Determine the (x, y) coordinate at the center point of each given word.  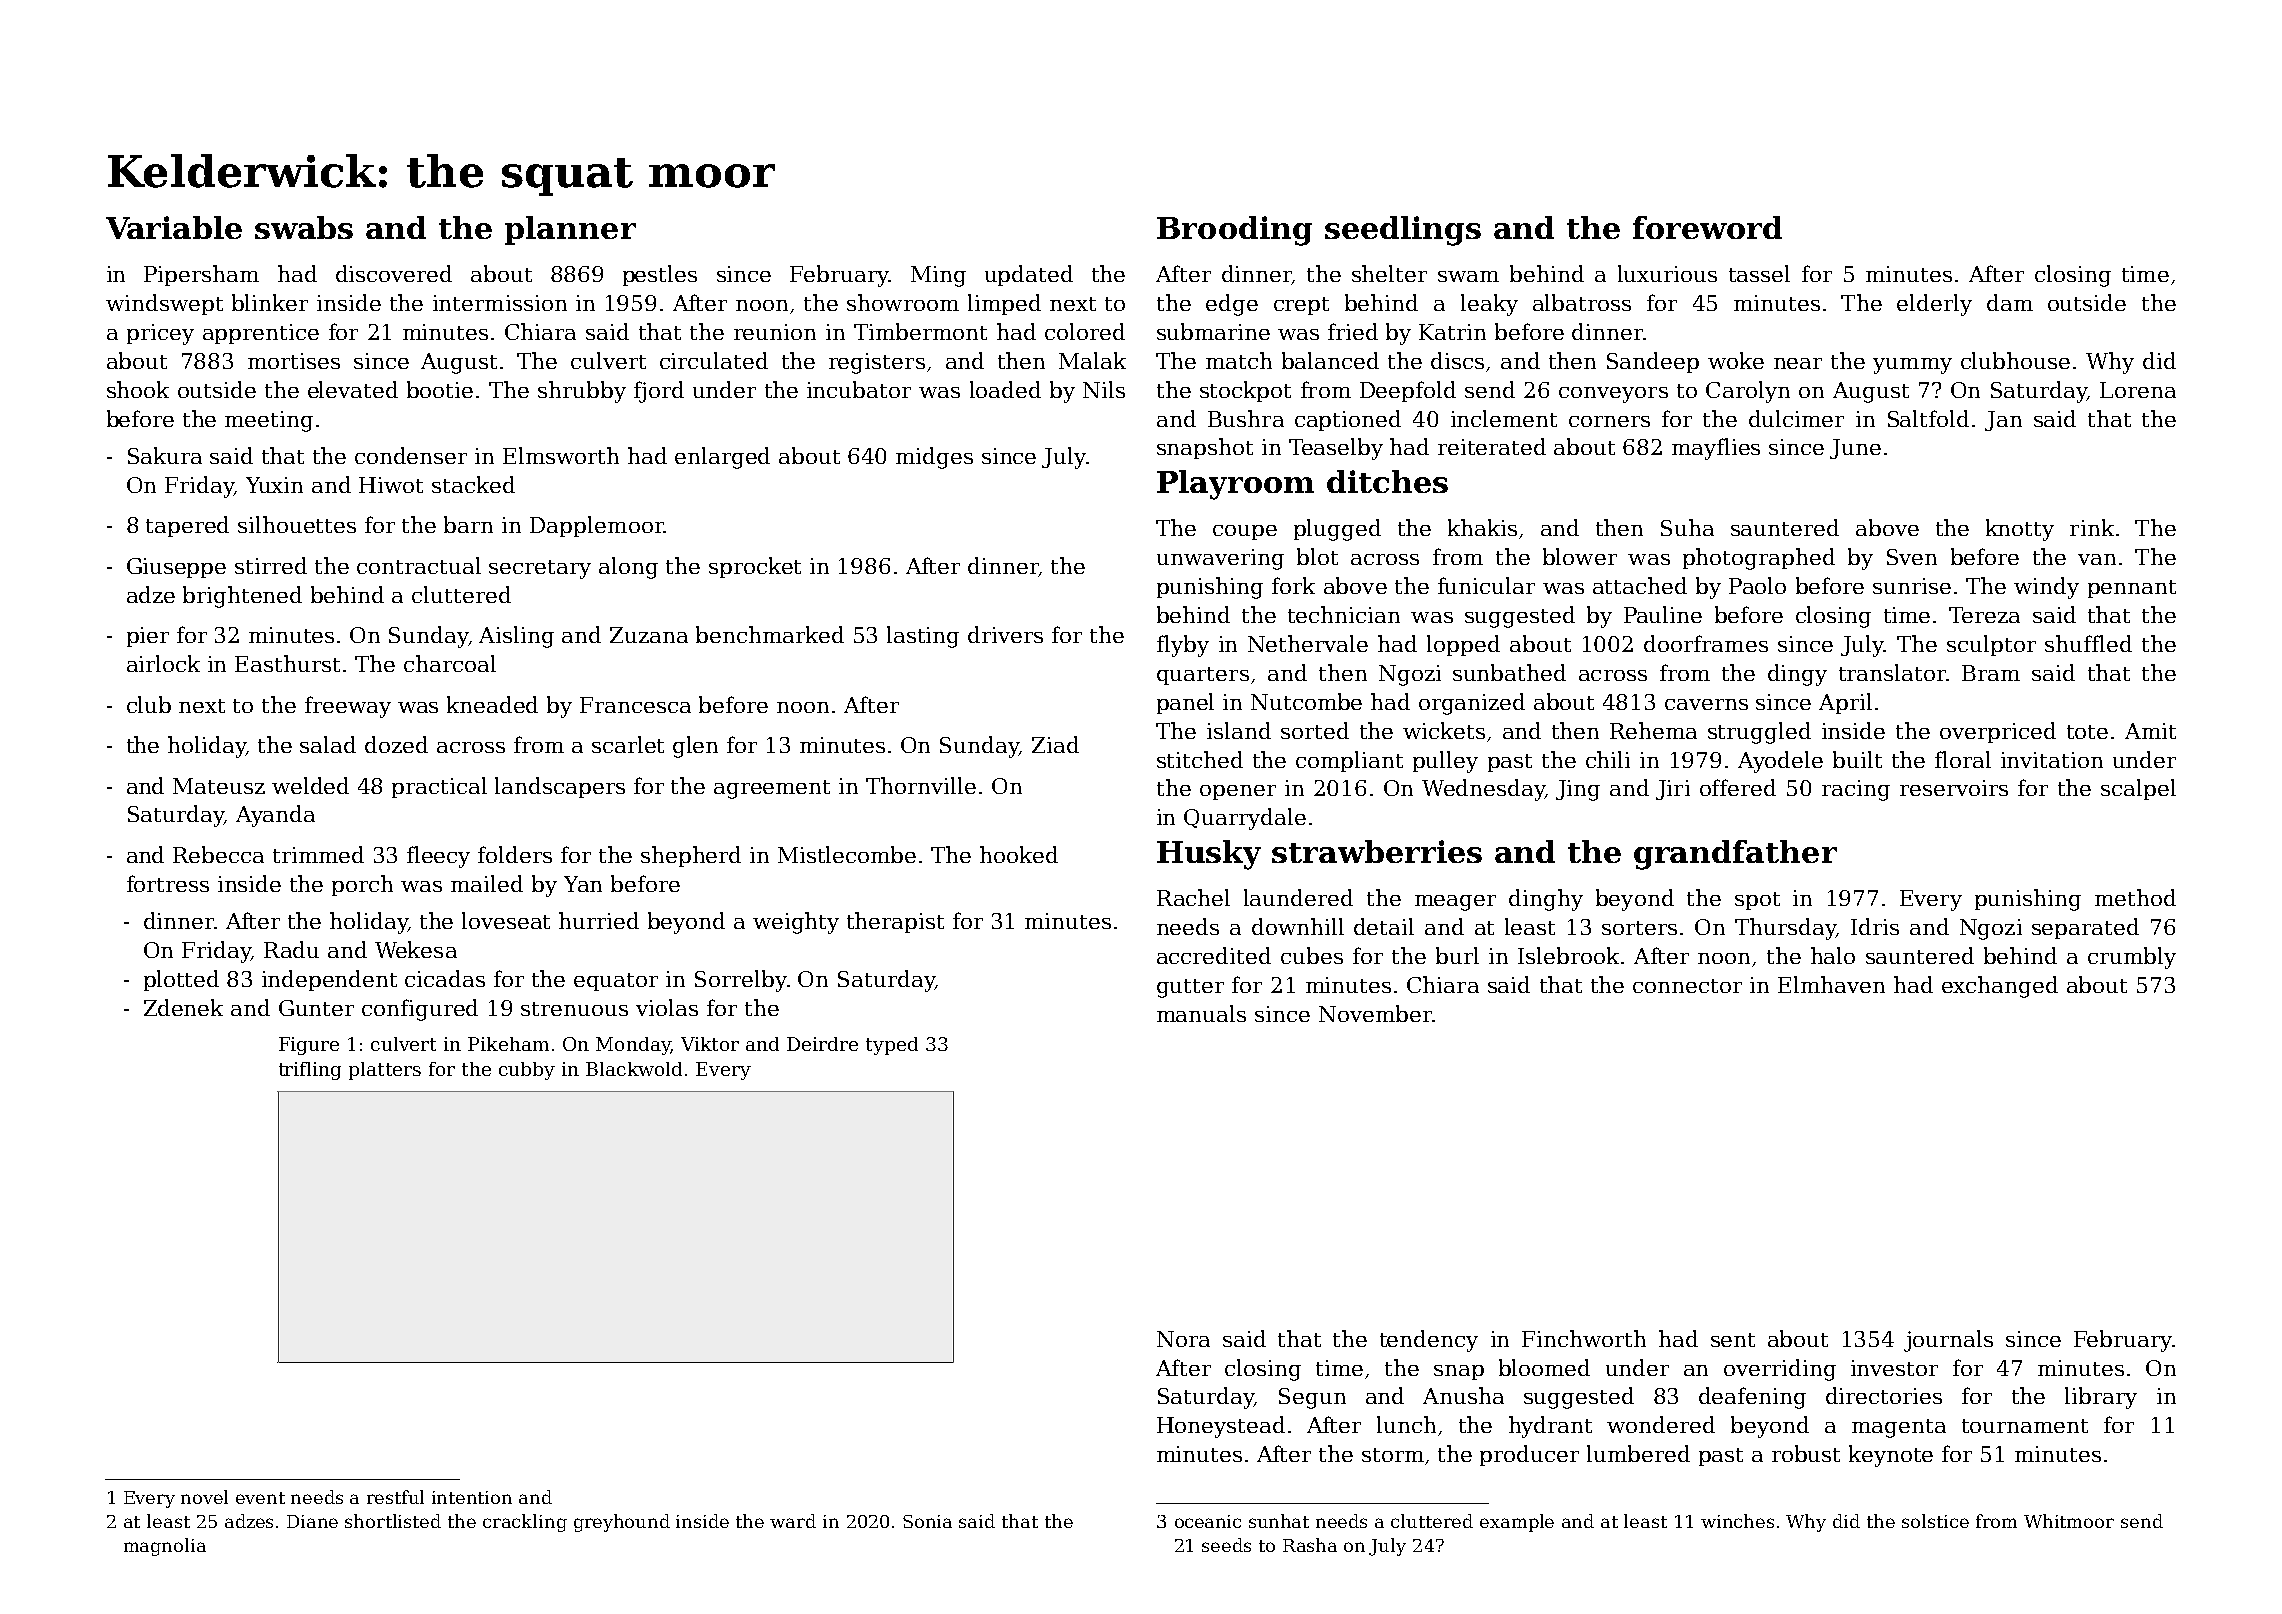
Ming (938, 276)
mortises (294, 361)
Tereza (1984, 615)
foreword (1707, 227)
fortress (168, 883)
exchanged (2000, 987)
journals (1948, 1341)
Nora (1183, 1339)
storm (1393, 1455)
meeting (269, 421)
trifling (310, 1071)
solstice (1935, 1521)
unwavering (1220, 559)
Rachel (1193, 897)
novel (204, 1497)
